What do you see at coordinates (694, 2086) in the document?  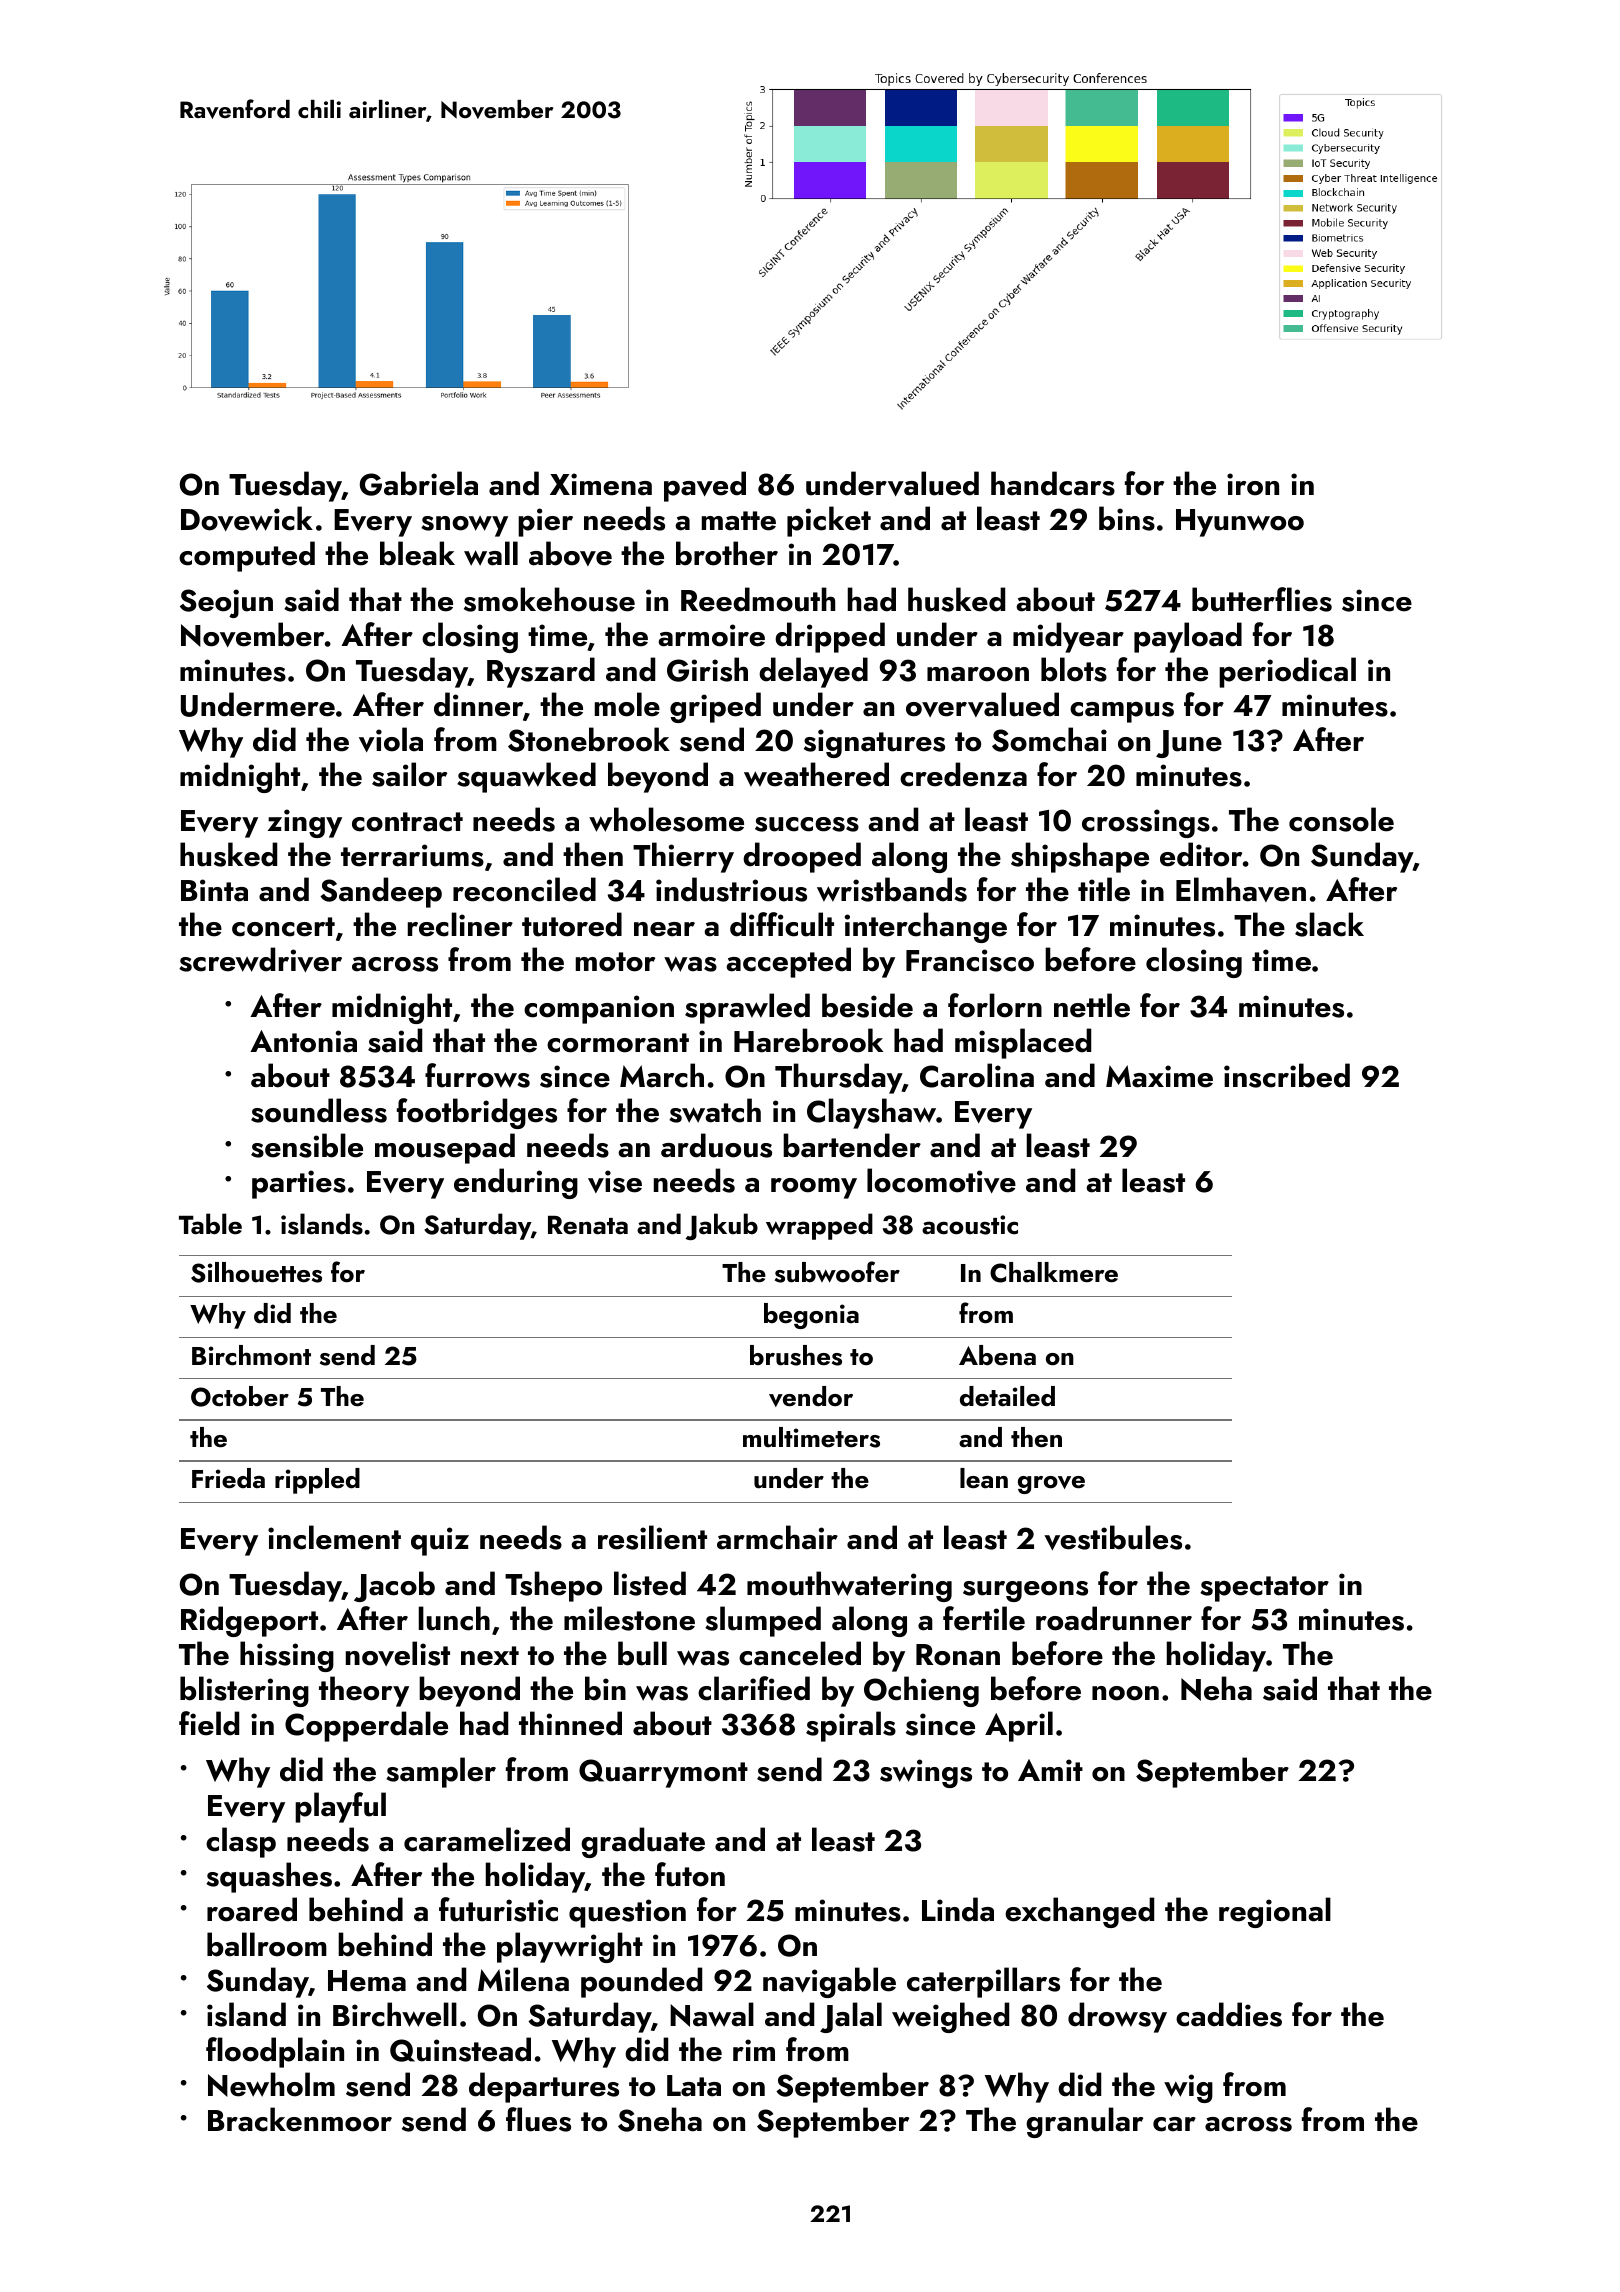 I see `Lata` at bounding box center [694, 2086].
